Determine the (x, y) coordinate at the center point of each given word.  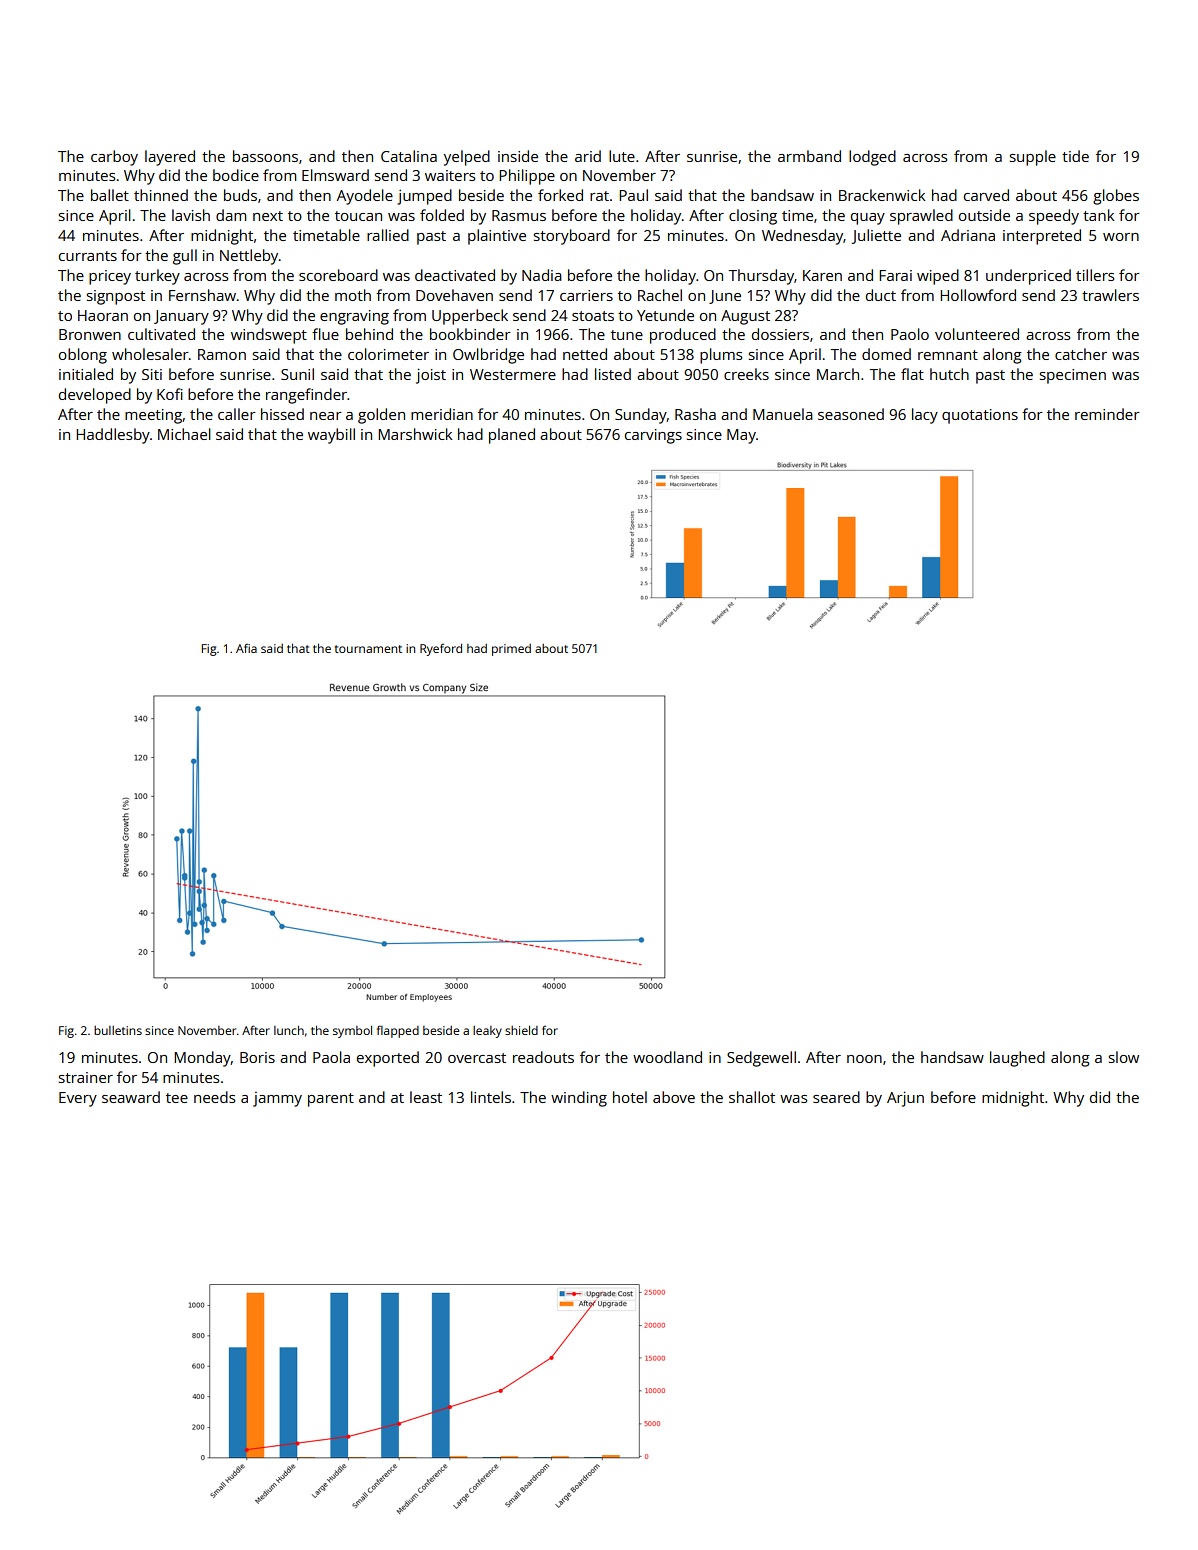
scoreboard (338, 275)
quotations (980, 416)
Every (78, 1099)
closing (753, 217)
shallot (752, 1097)
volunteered (977, 334)
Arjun (905, 1099)
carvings (653, 436)
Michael (184, 434)
